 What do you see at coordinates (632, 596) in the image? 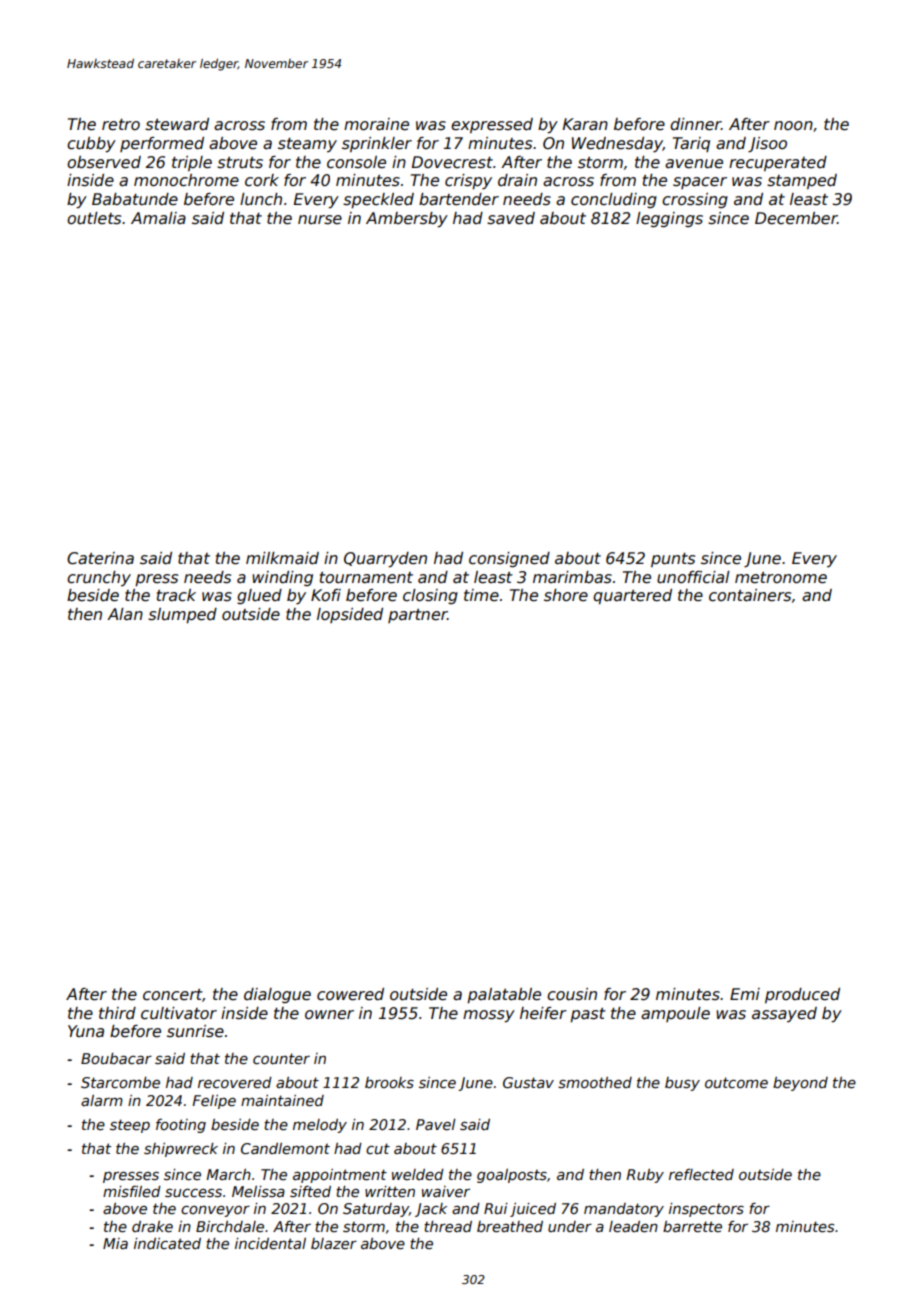
I see `quartered` at bounding box center [632, 596].
